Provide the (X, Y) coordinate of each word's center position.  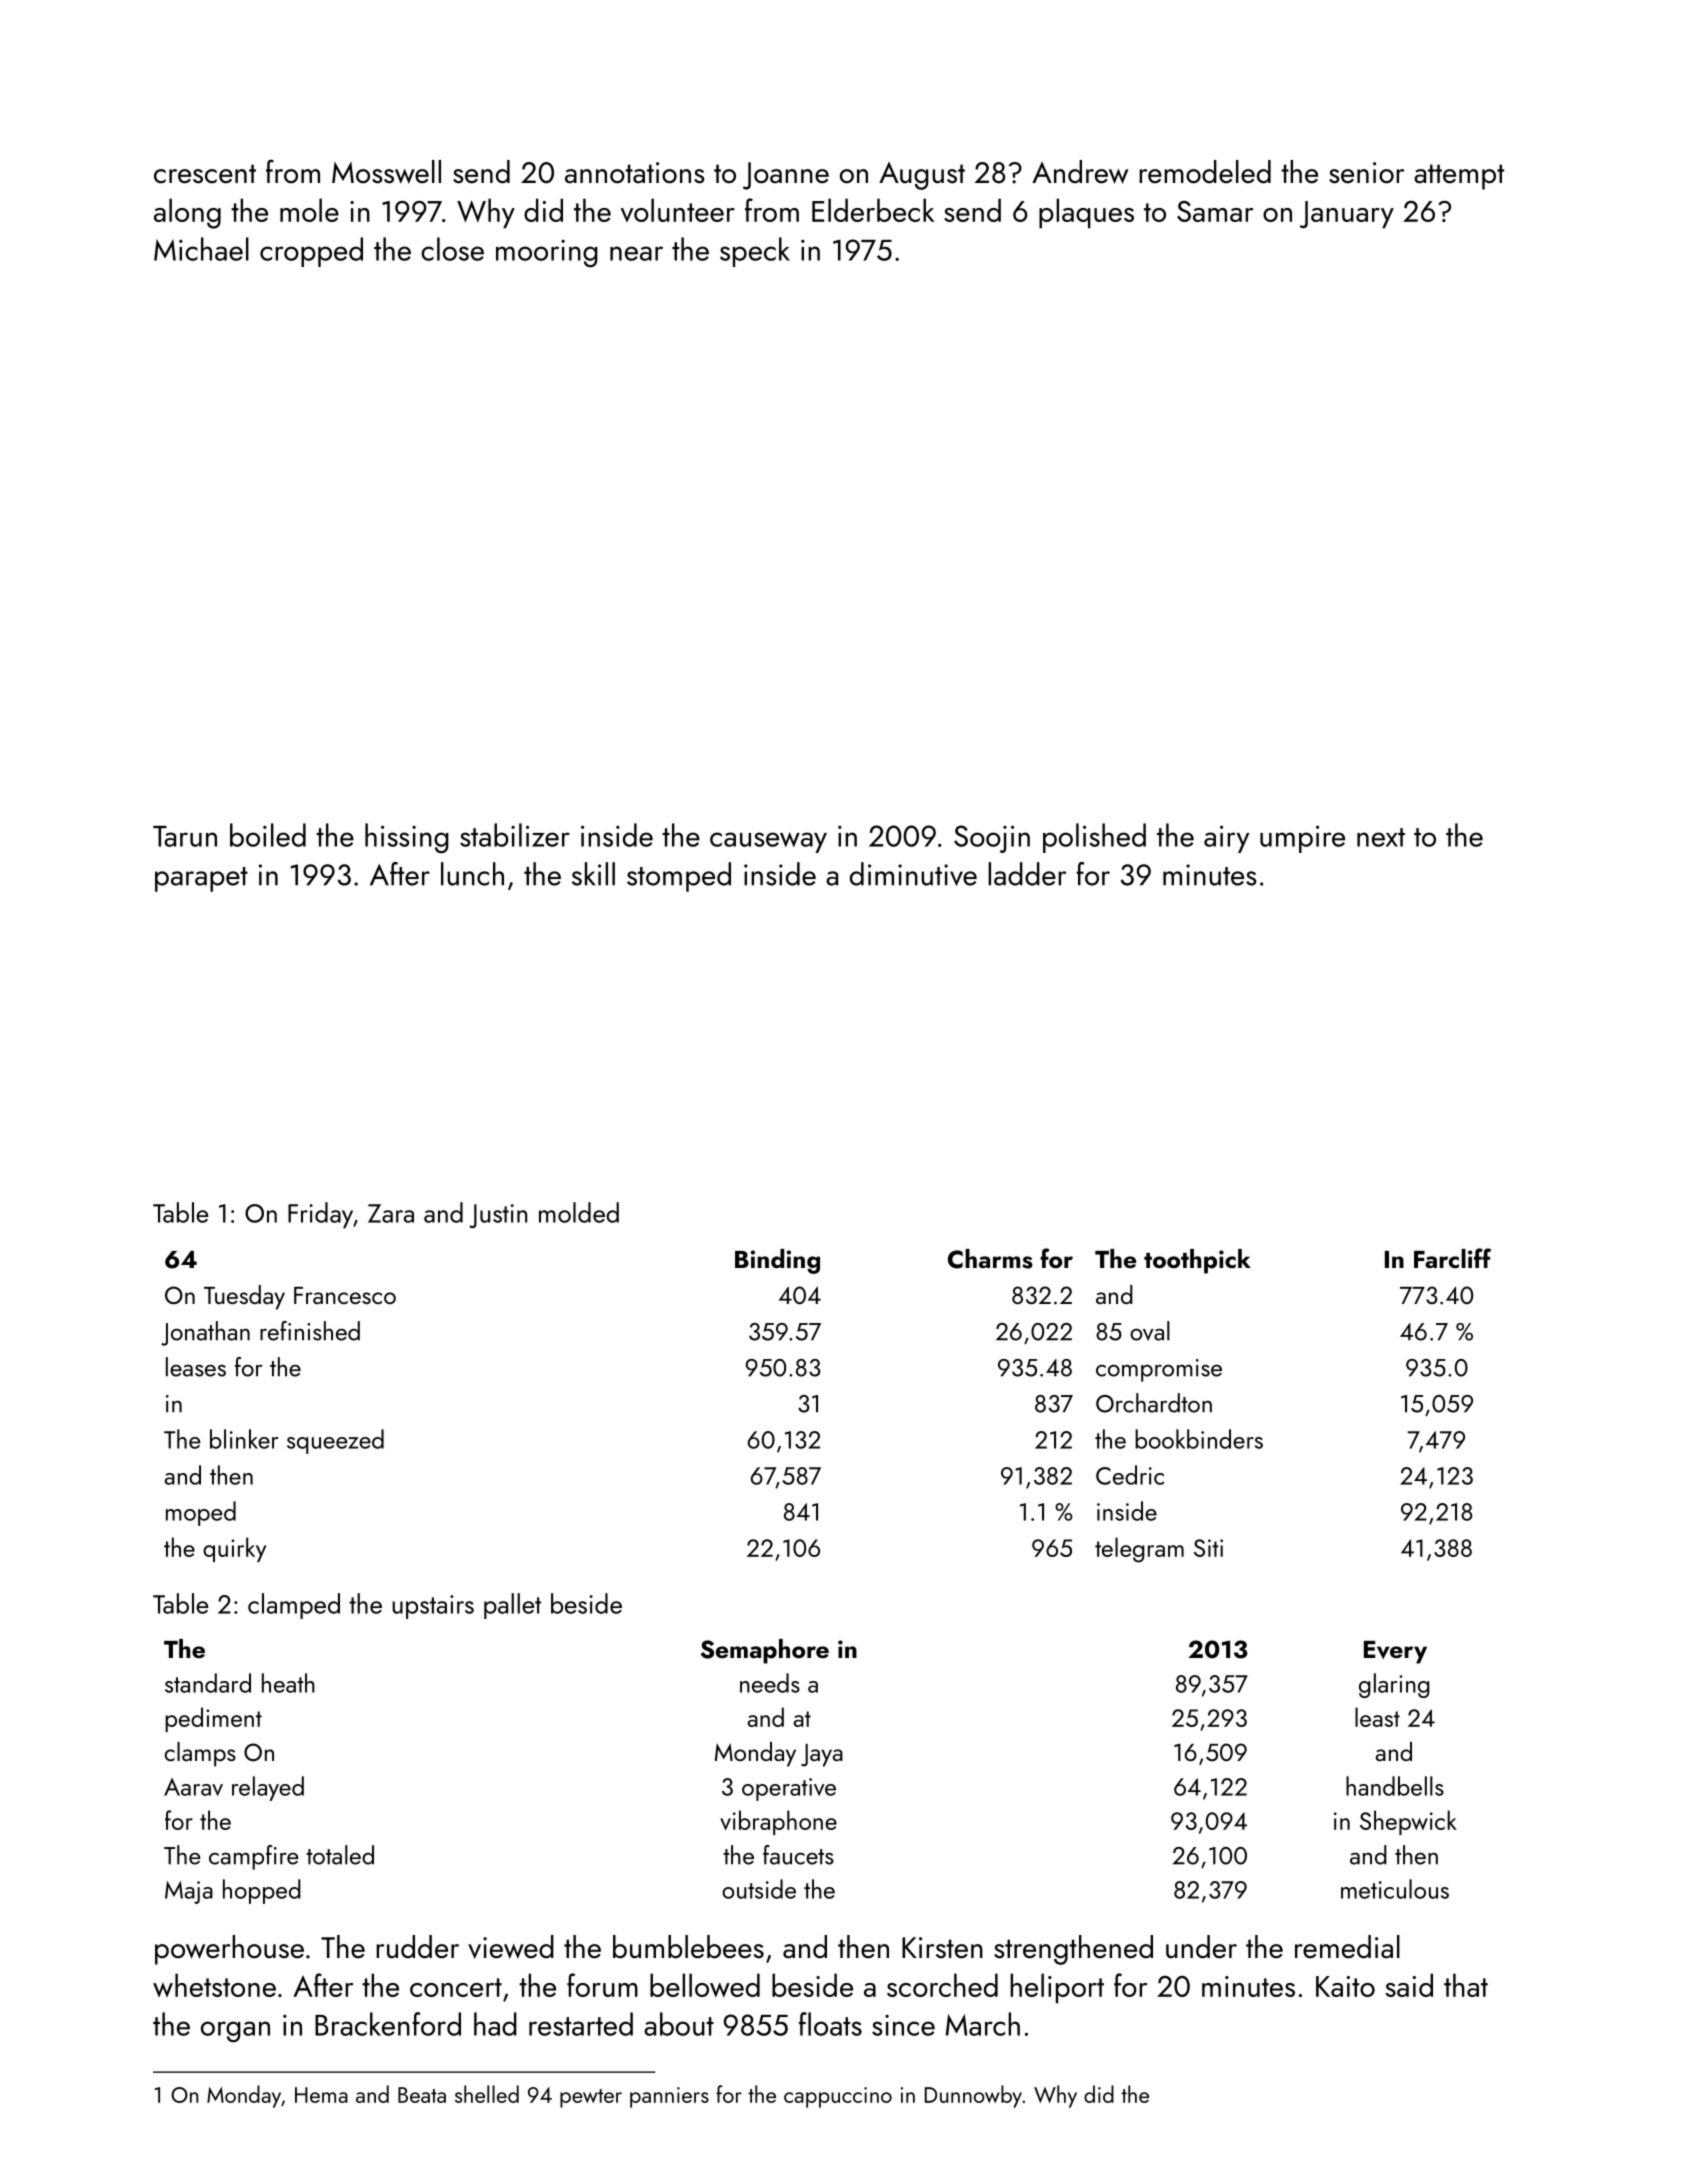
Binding (777, 1261)
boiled (268, 835)
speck (755, 252)
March (983, 2024)
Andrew (1080, 172)
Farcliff (1452, 1258)
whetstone (214, 1985)
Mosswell (386, 172)
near (636, 253)
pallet (512, 1606)
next (1381, 837)
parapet (201, 879)
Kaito (1345, 1986)
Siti (1208, 1548)
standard (208, 1683)
